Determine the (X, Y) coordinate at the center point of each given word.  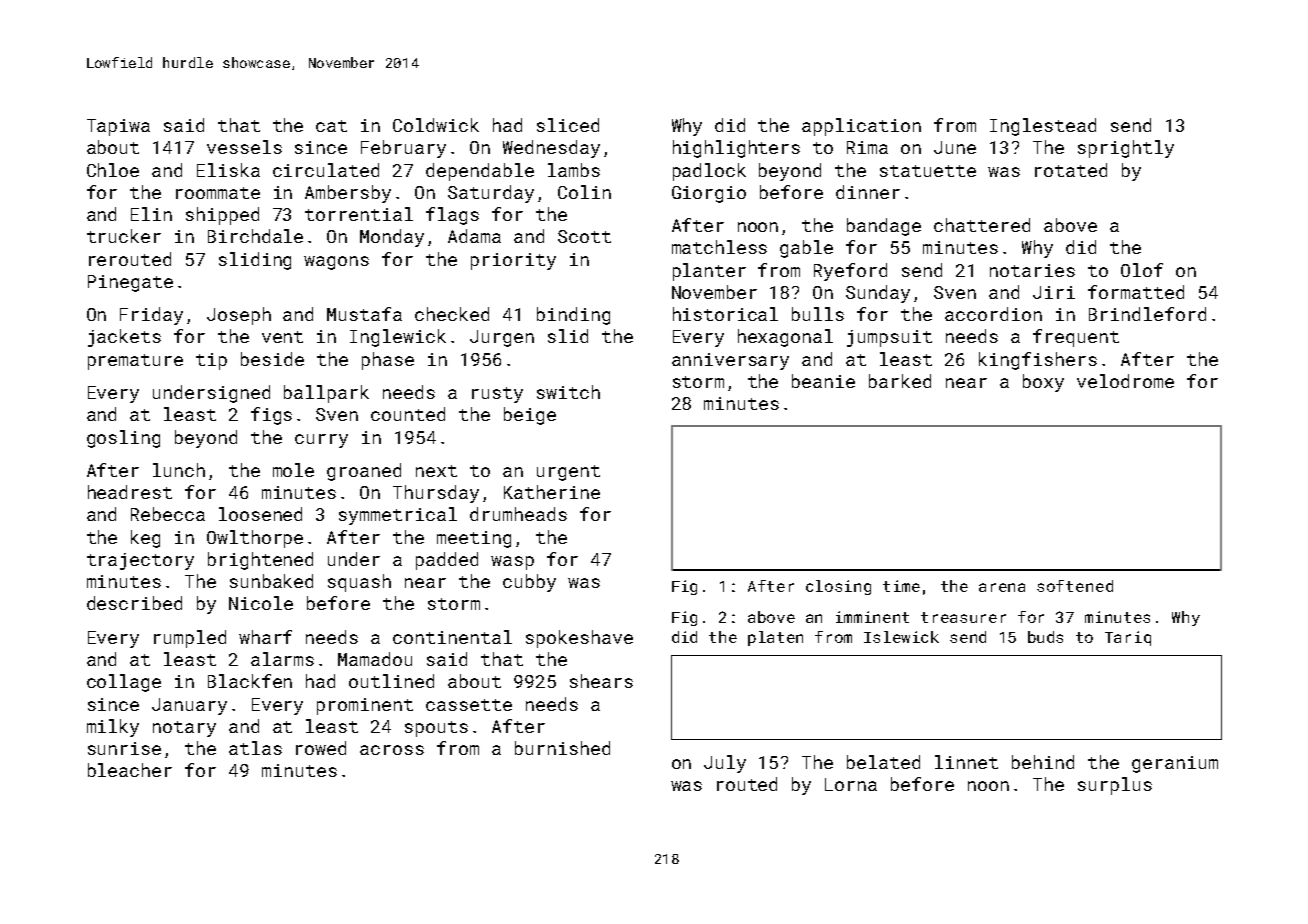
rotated (1071, 170)
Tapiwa (118, 127)
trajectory (140, 561)
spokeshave (579, 639)
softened (1075, 586)
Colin (584, 192)
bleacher (130, 770)
